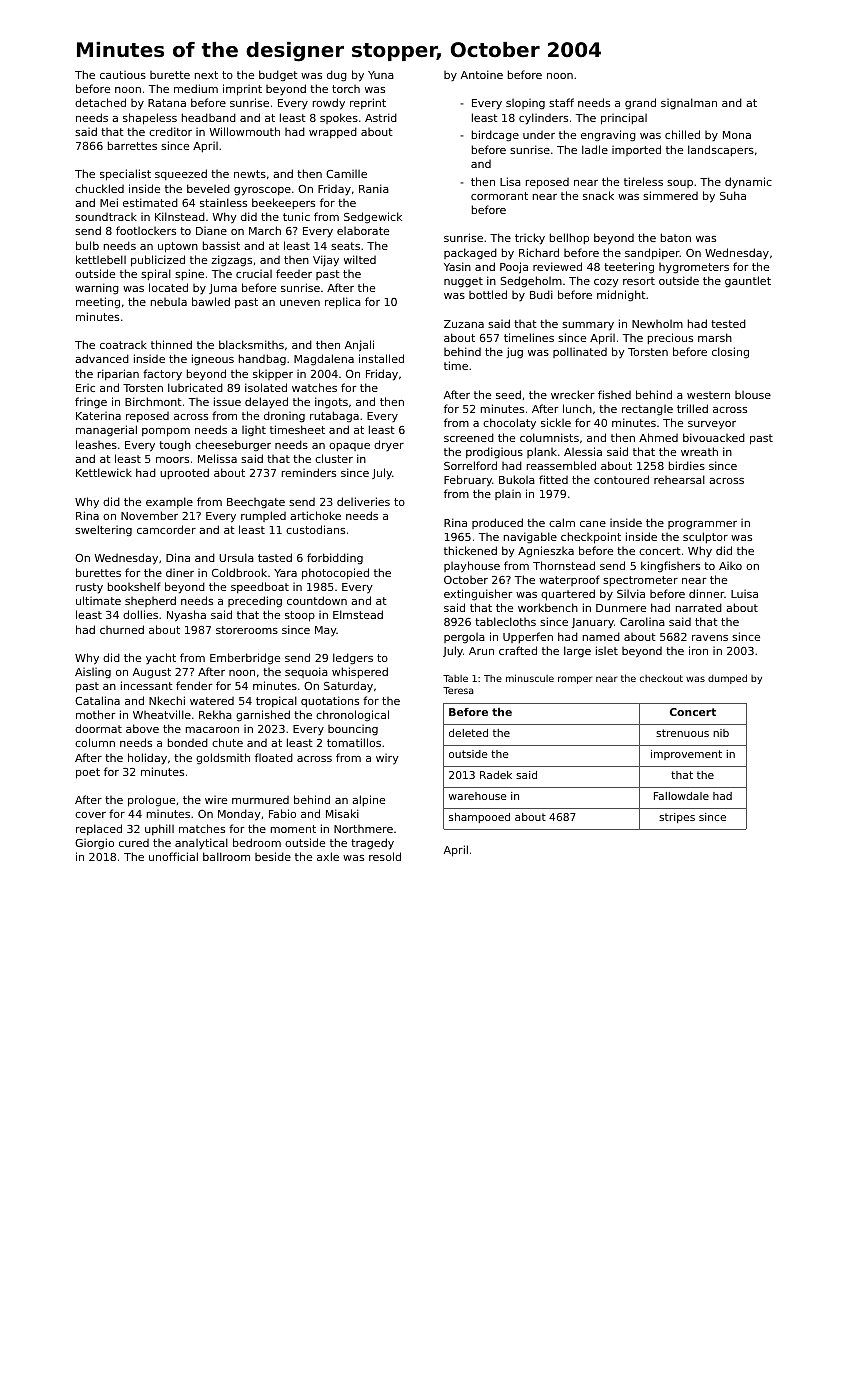 This screenshot has width=849, height=1400. Describe the element at coordinates (173, 856) in the screenshot. I see `unofficial` at that location.
